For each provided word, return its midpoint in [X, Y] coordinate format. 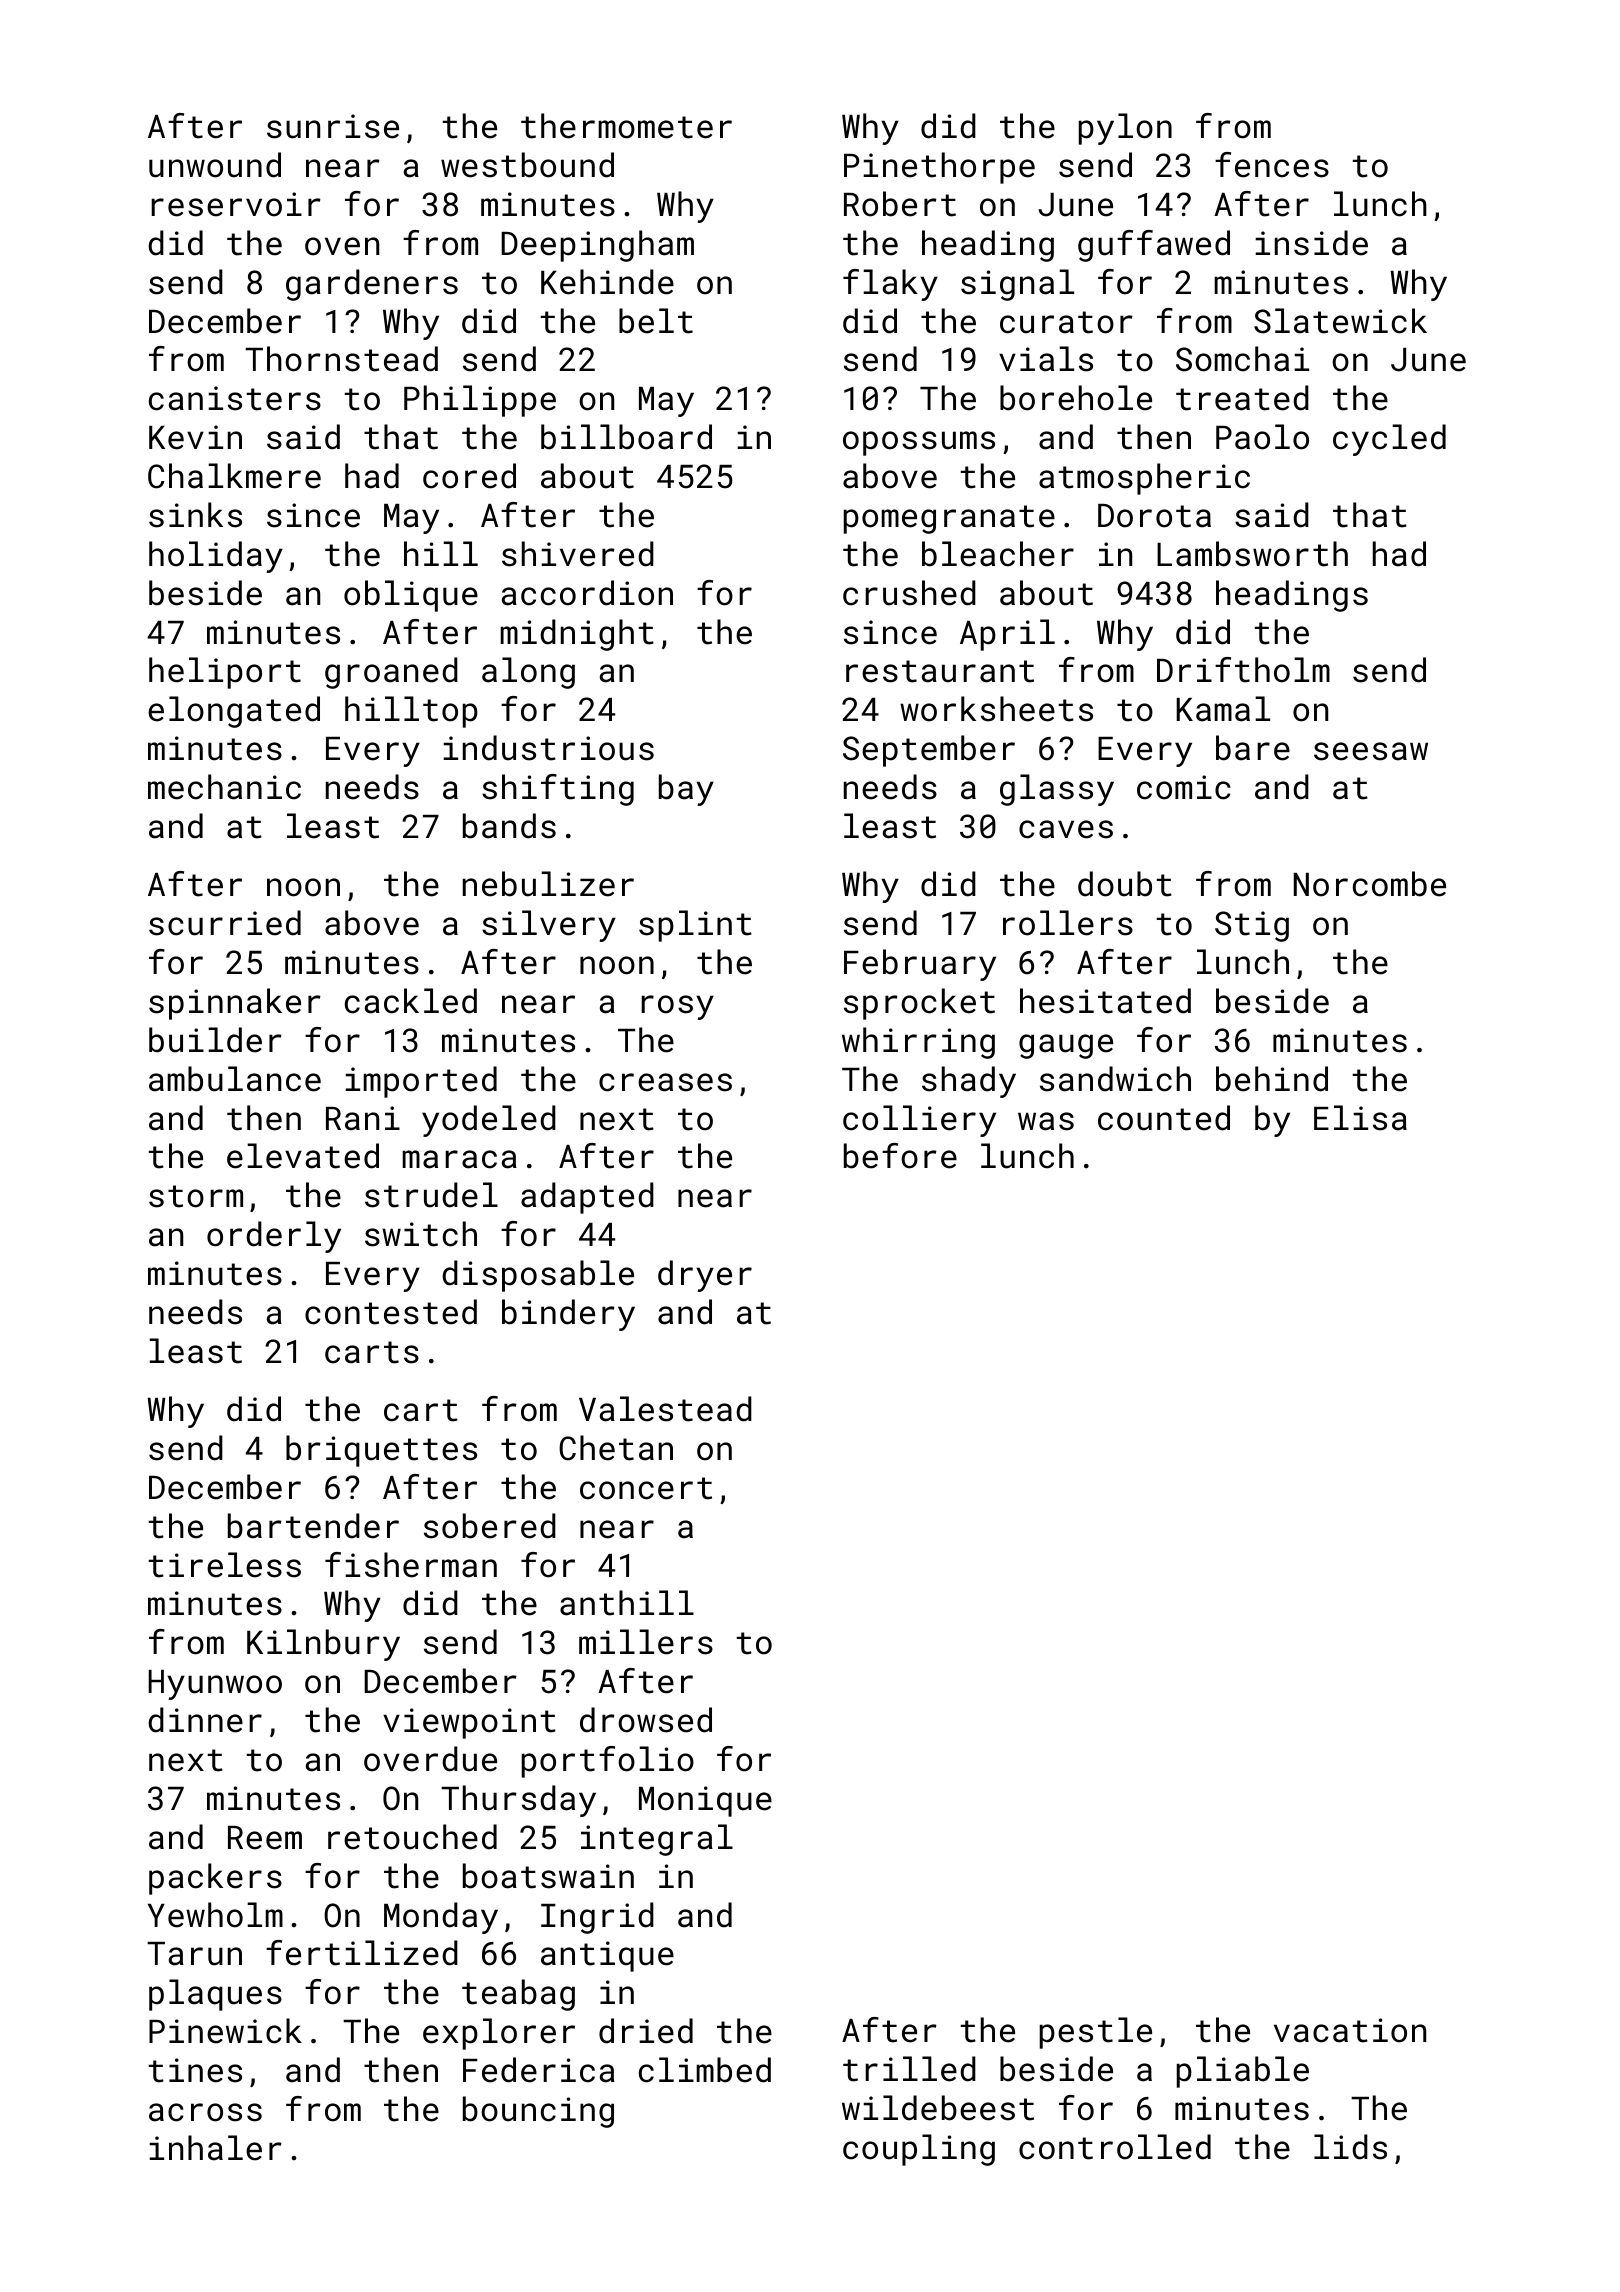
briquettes [381, 1451]
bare [1253, 748]
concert [646, 1488]
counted [1164, 1118]
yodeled [489, 1121]
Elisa [1360, 1118]
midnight [577, 635]
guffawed [1154, 246]
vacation [1350, 2030]
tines [195, 2070]
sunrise [333, 126]
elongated [234, 712]
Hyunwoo [215, 1685]
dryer [705, 1276]
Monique [705, 1801]
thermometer [626, 126]
